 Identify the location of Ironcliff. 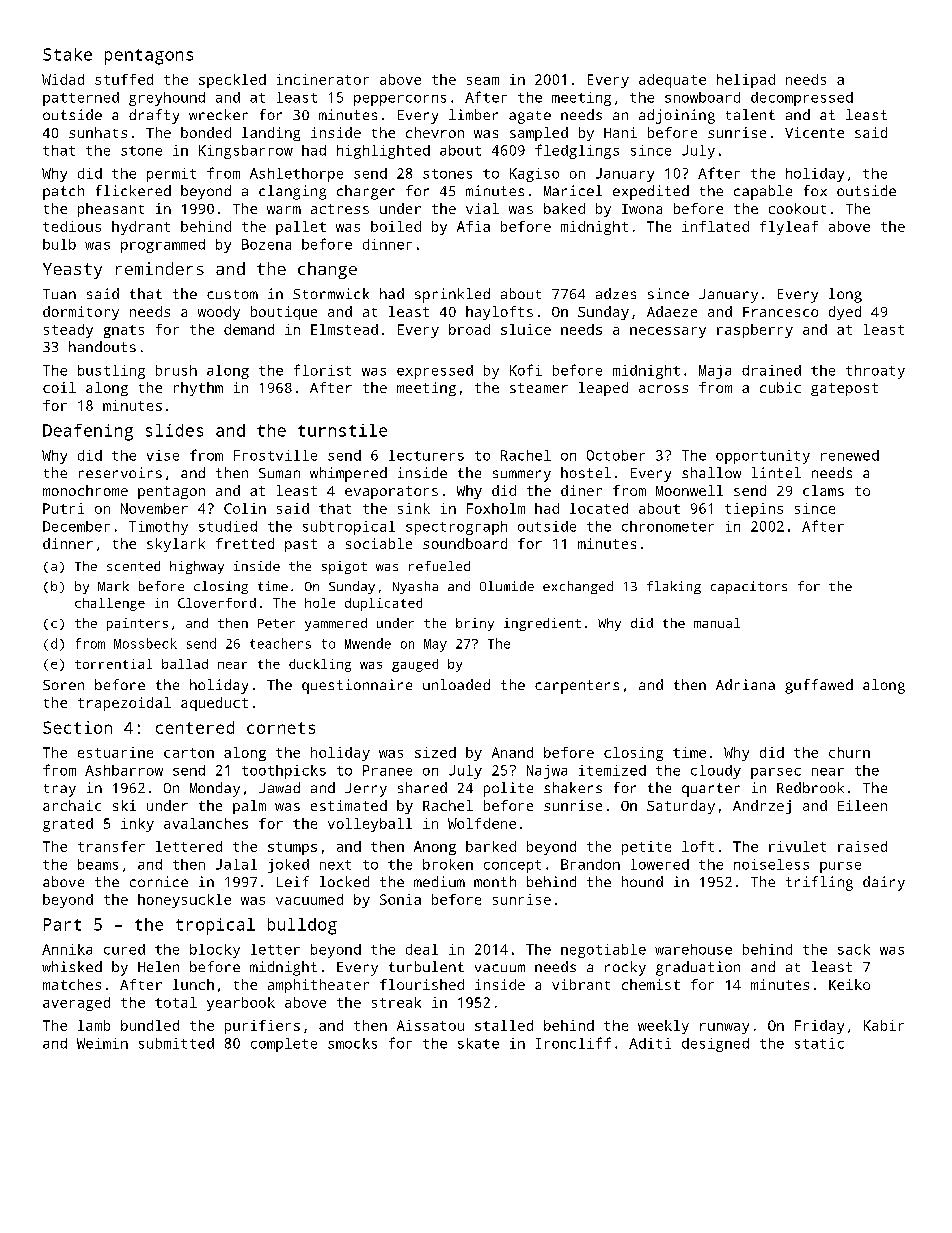
(573, 1043).
